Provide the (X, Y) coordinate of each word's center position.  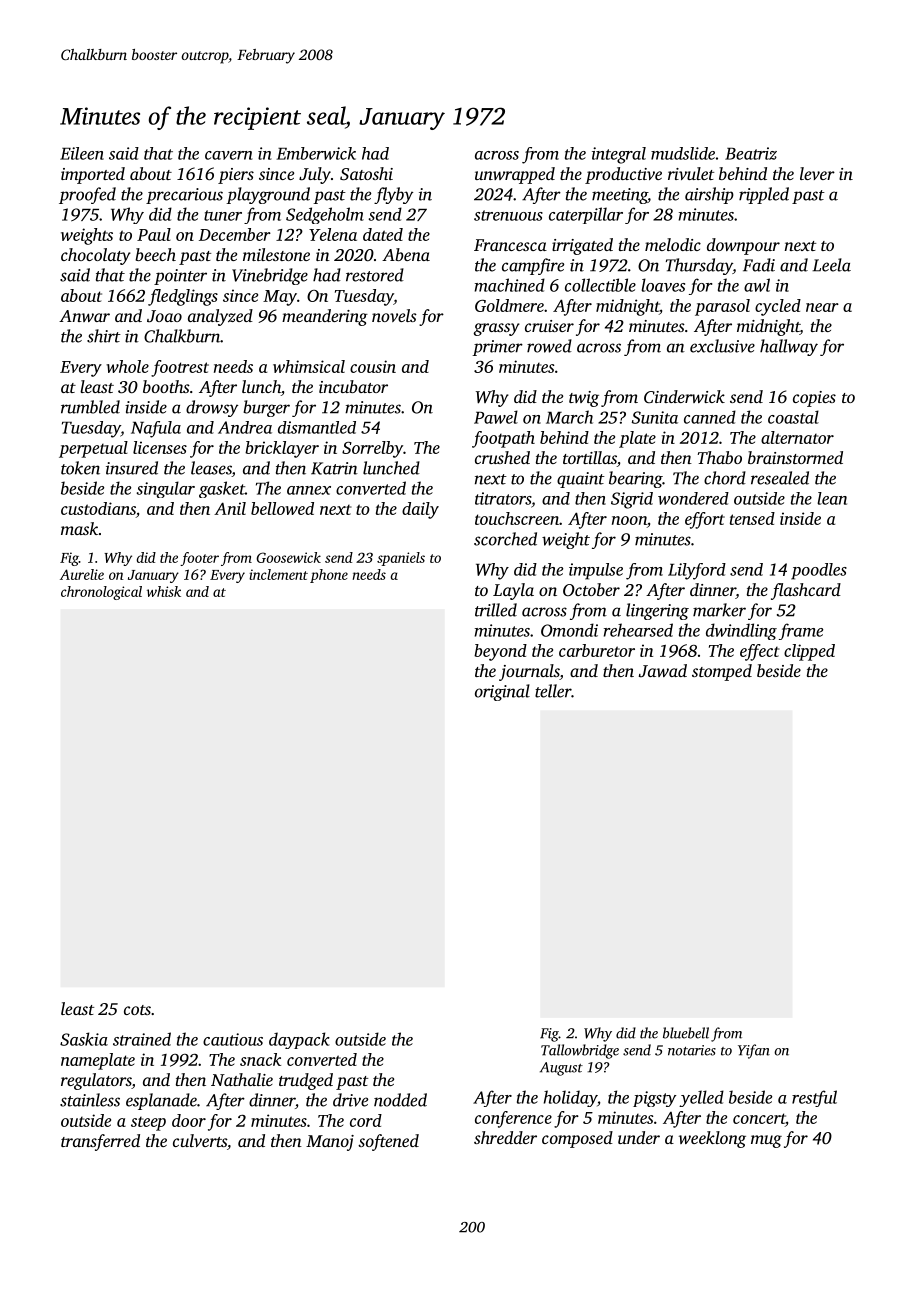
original (502, 692)
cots (137, 1010)
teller (553, 691)
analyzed (220, 317)
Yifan (754, 1051)
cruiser (549, 326)
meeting (620, 196)
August (561, 1069)
